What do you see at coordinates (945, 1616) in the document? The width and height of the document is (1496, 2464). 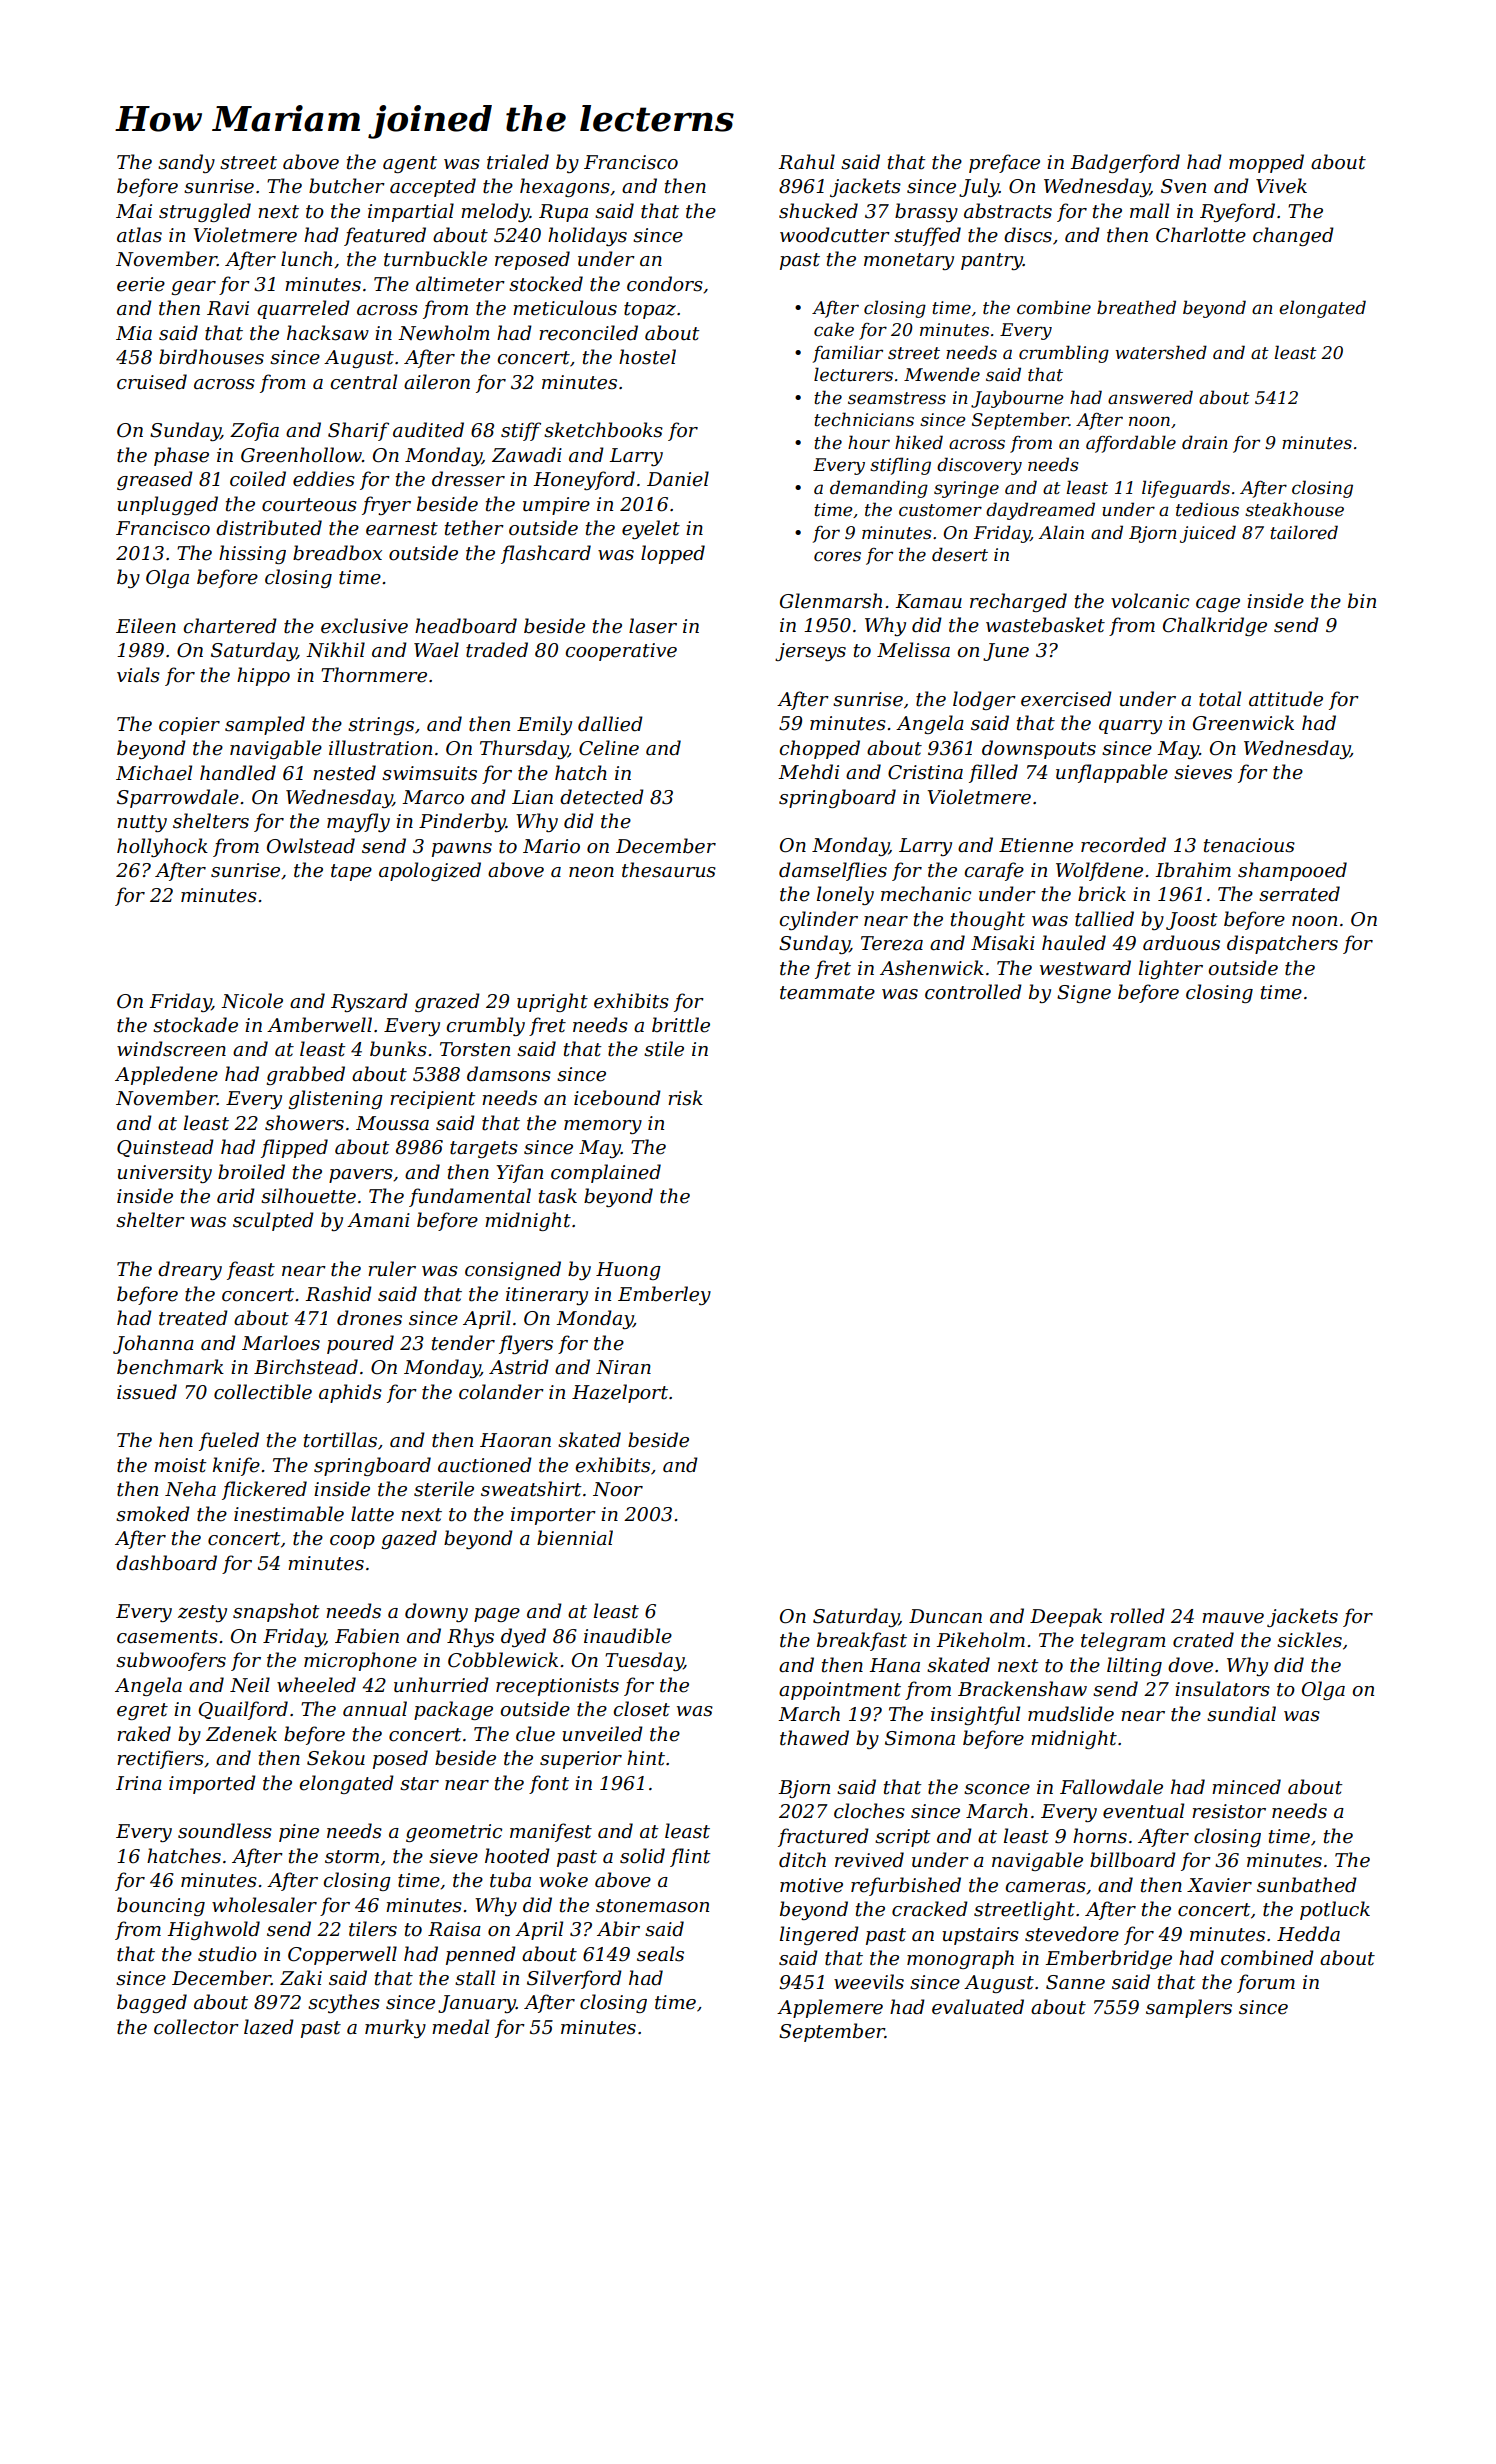 I see `Duncan` at bounding box center [945, 1616].
